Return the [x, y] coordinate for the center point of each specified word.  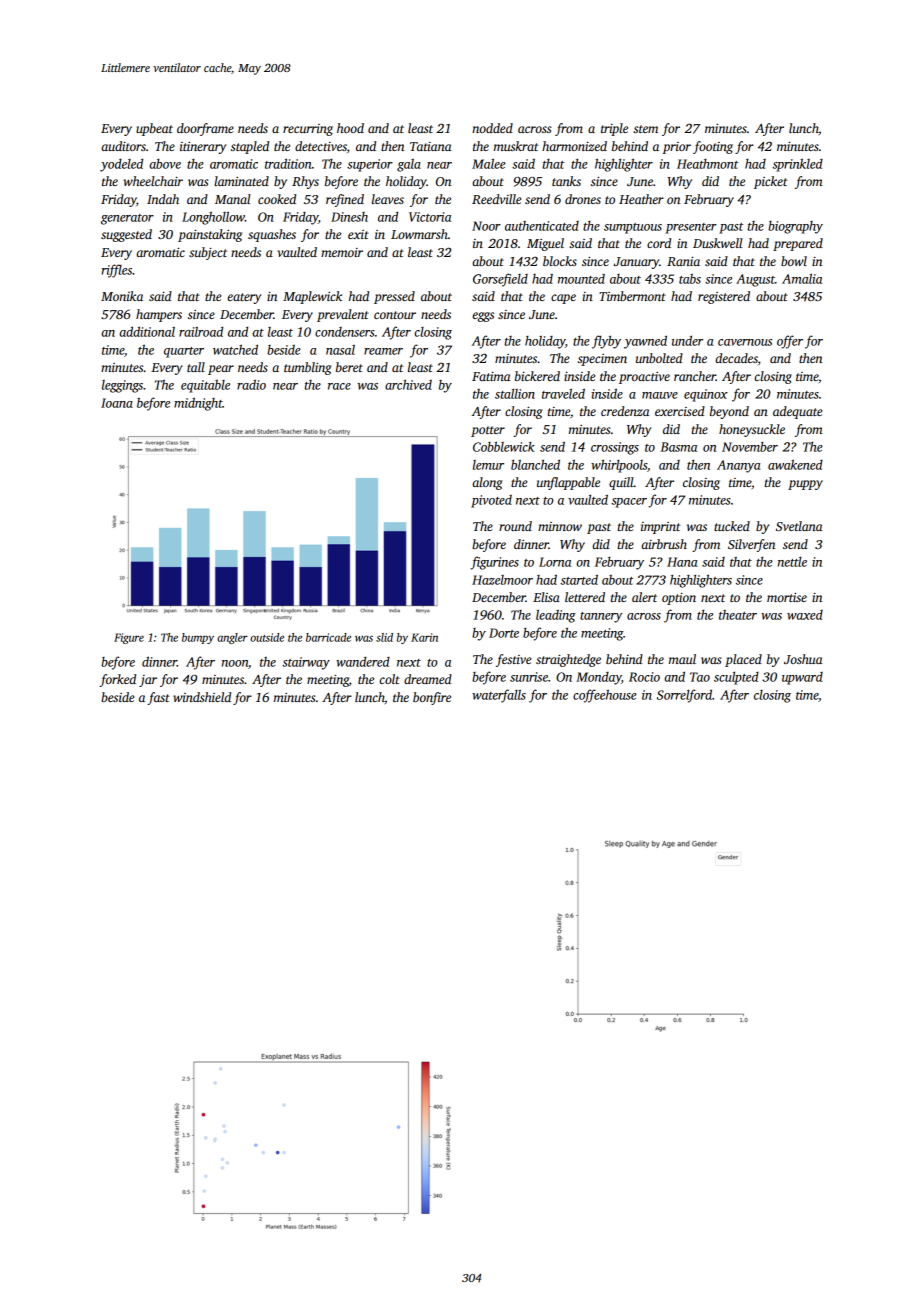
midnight [198, 404]
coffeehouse [605, 696]
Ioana [117, 403]
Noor [486, 226]
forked [117, 680]
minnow [560, 526]
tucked [732, 526]
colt [390, 679]
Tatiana [431, 146]
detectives [321, 146]
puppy [805, 485]
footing [713, 147]
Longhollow [213, 218]
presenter [691, 228]
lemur [488, 465]
